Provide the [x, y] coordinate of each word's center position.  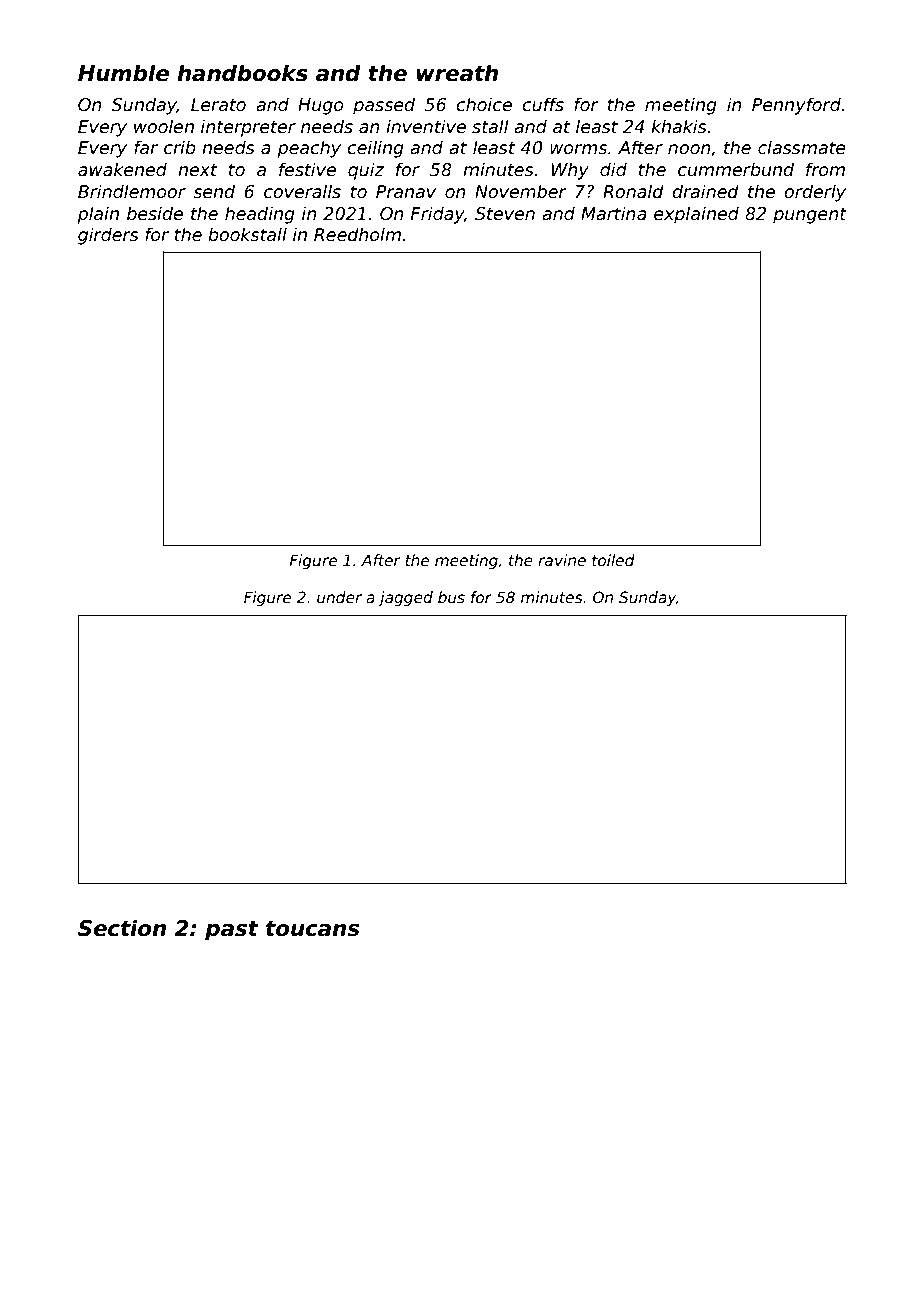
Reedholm [357, 234]
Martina [614, 213]
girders [108, 236]
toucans [312, 929]
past [232, 931]
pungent [810, 215]
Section [122, 928]
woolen [164, 126]
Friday [437, 215]
